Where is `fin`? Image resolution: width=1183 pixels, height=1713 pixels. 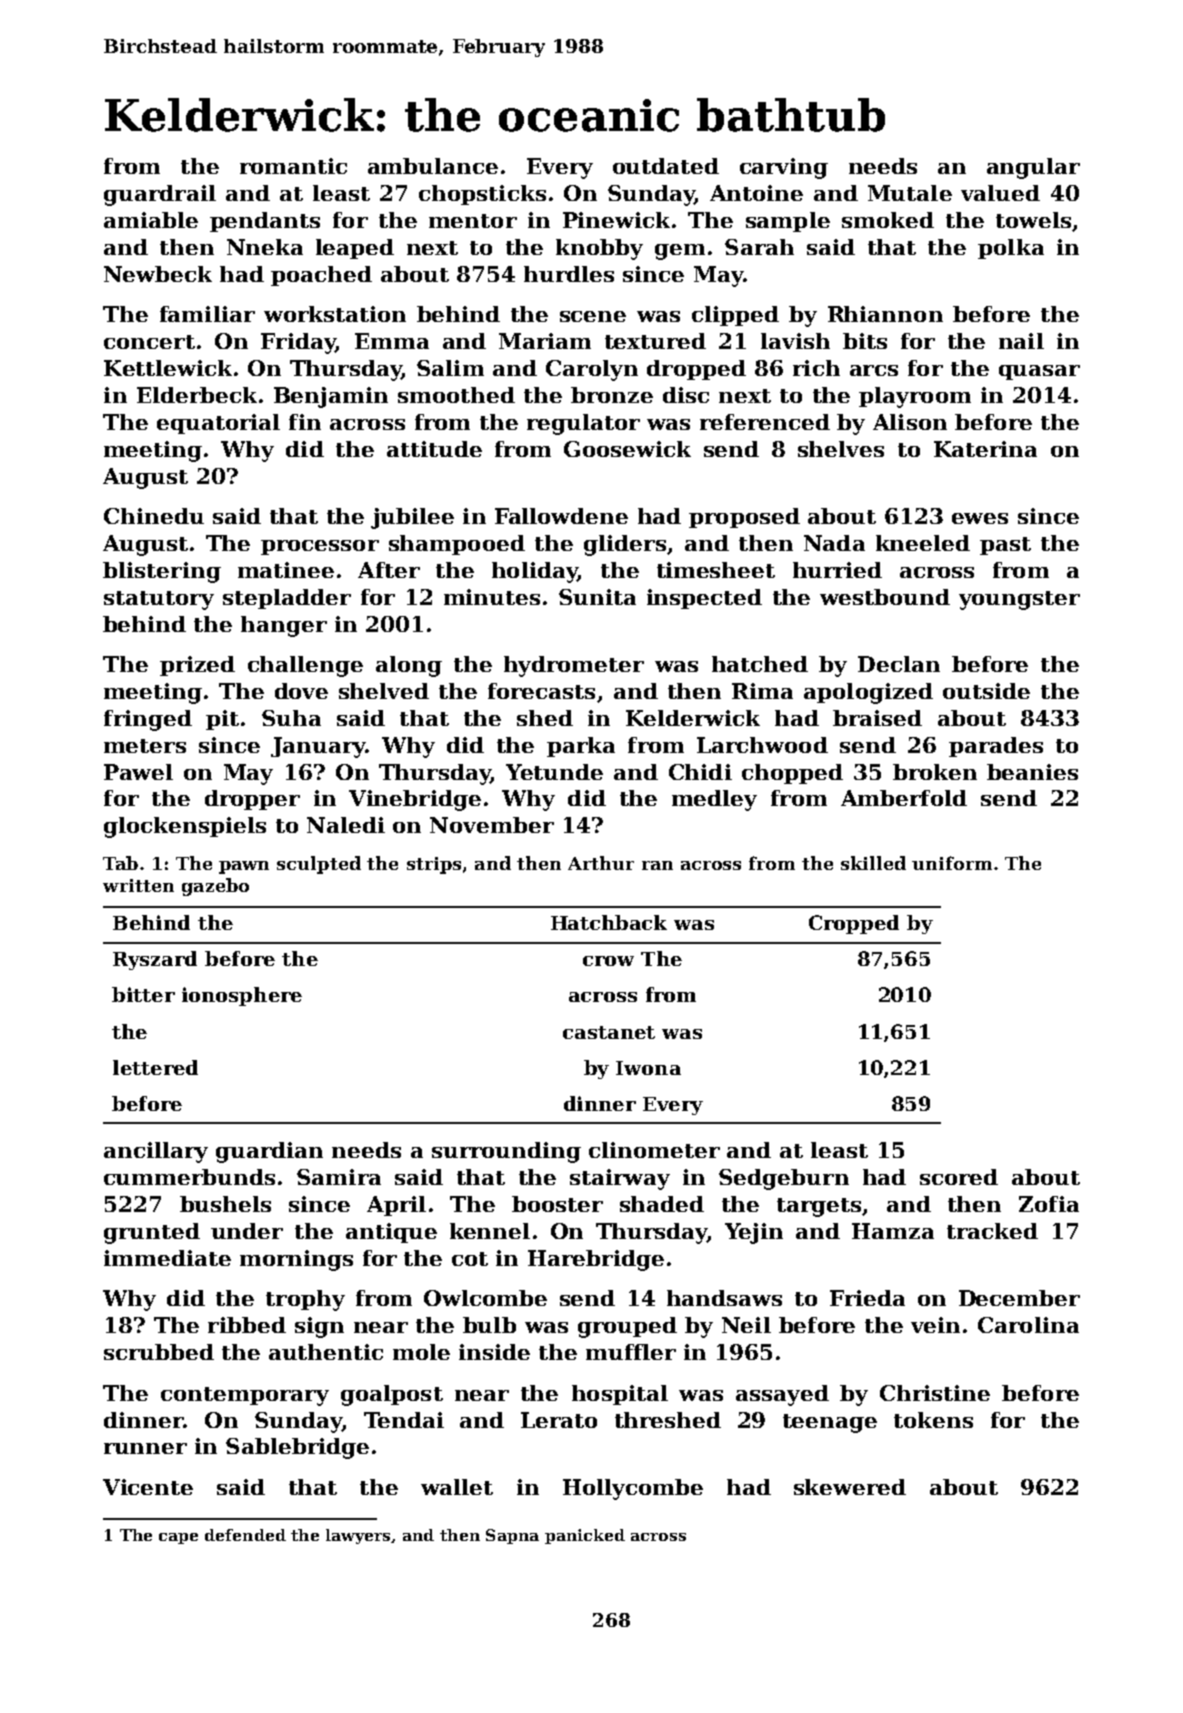
fin is located at coordinates (305, 422).
